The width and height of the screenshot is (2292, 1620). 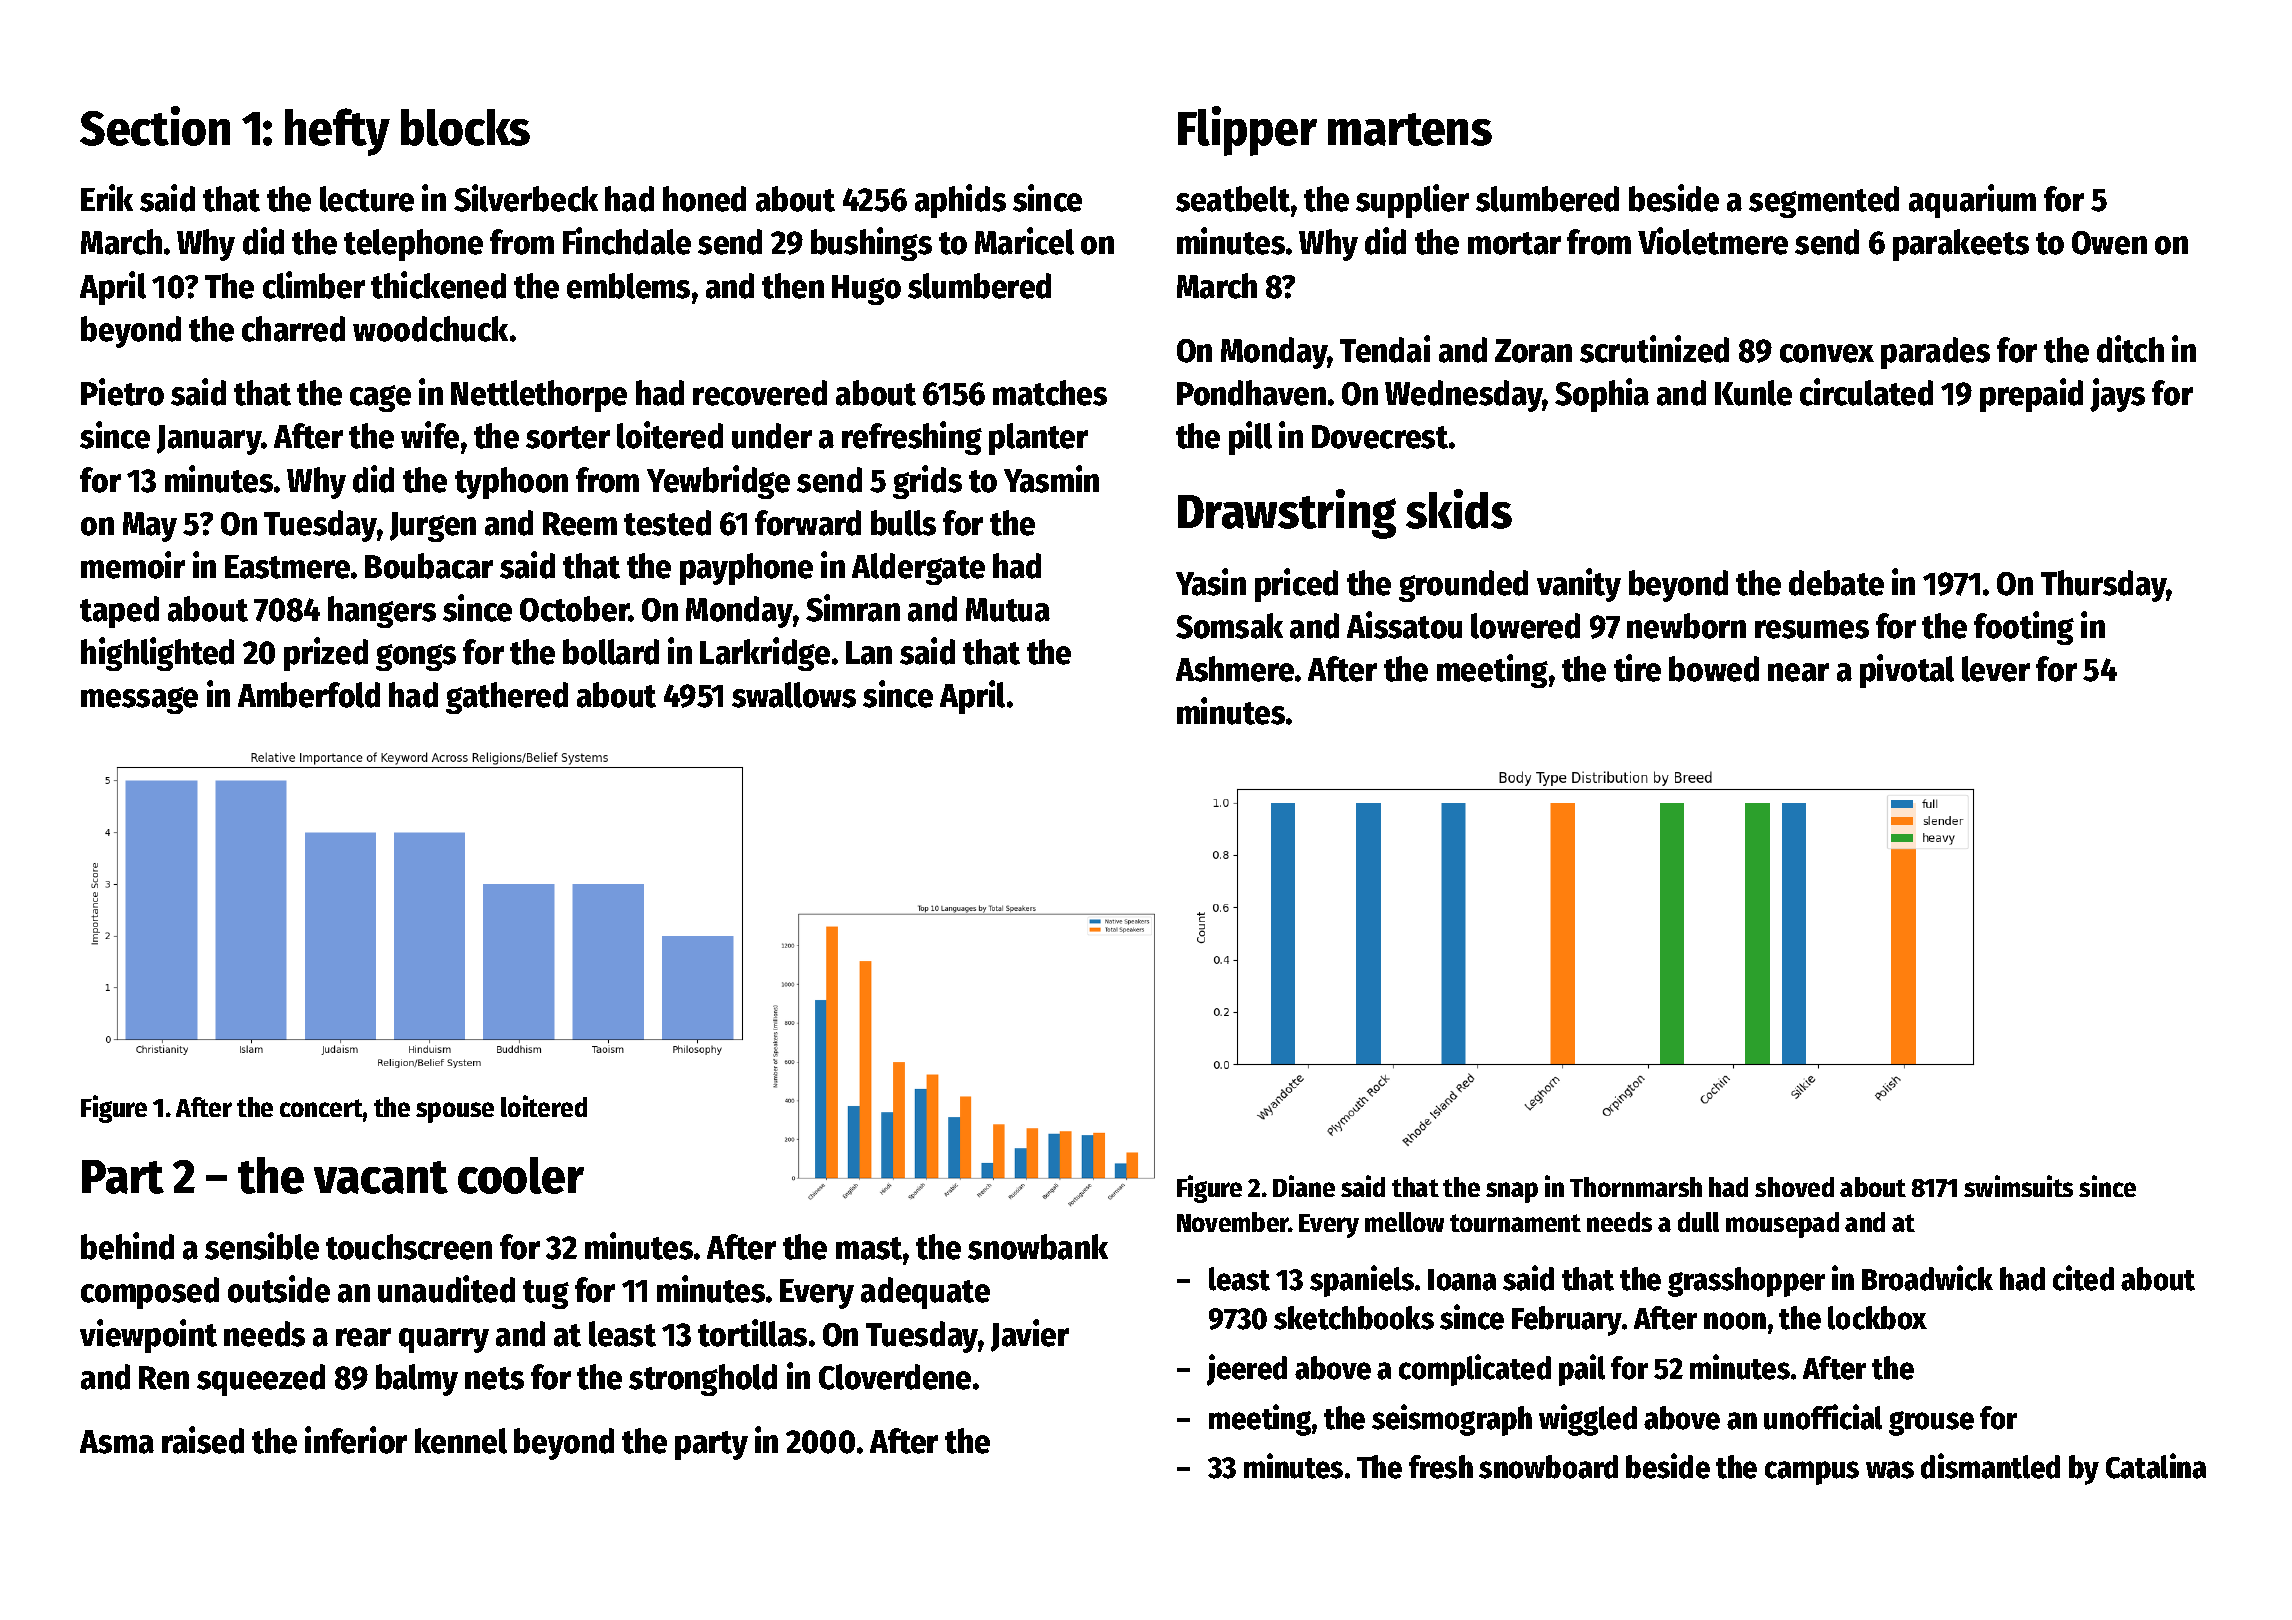 I want to click on quarry, so click(x=444, y=1340).
